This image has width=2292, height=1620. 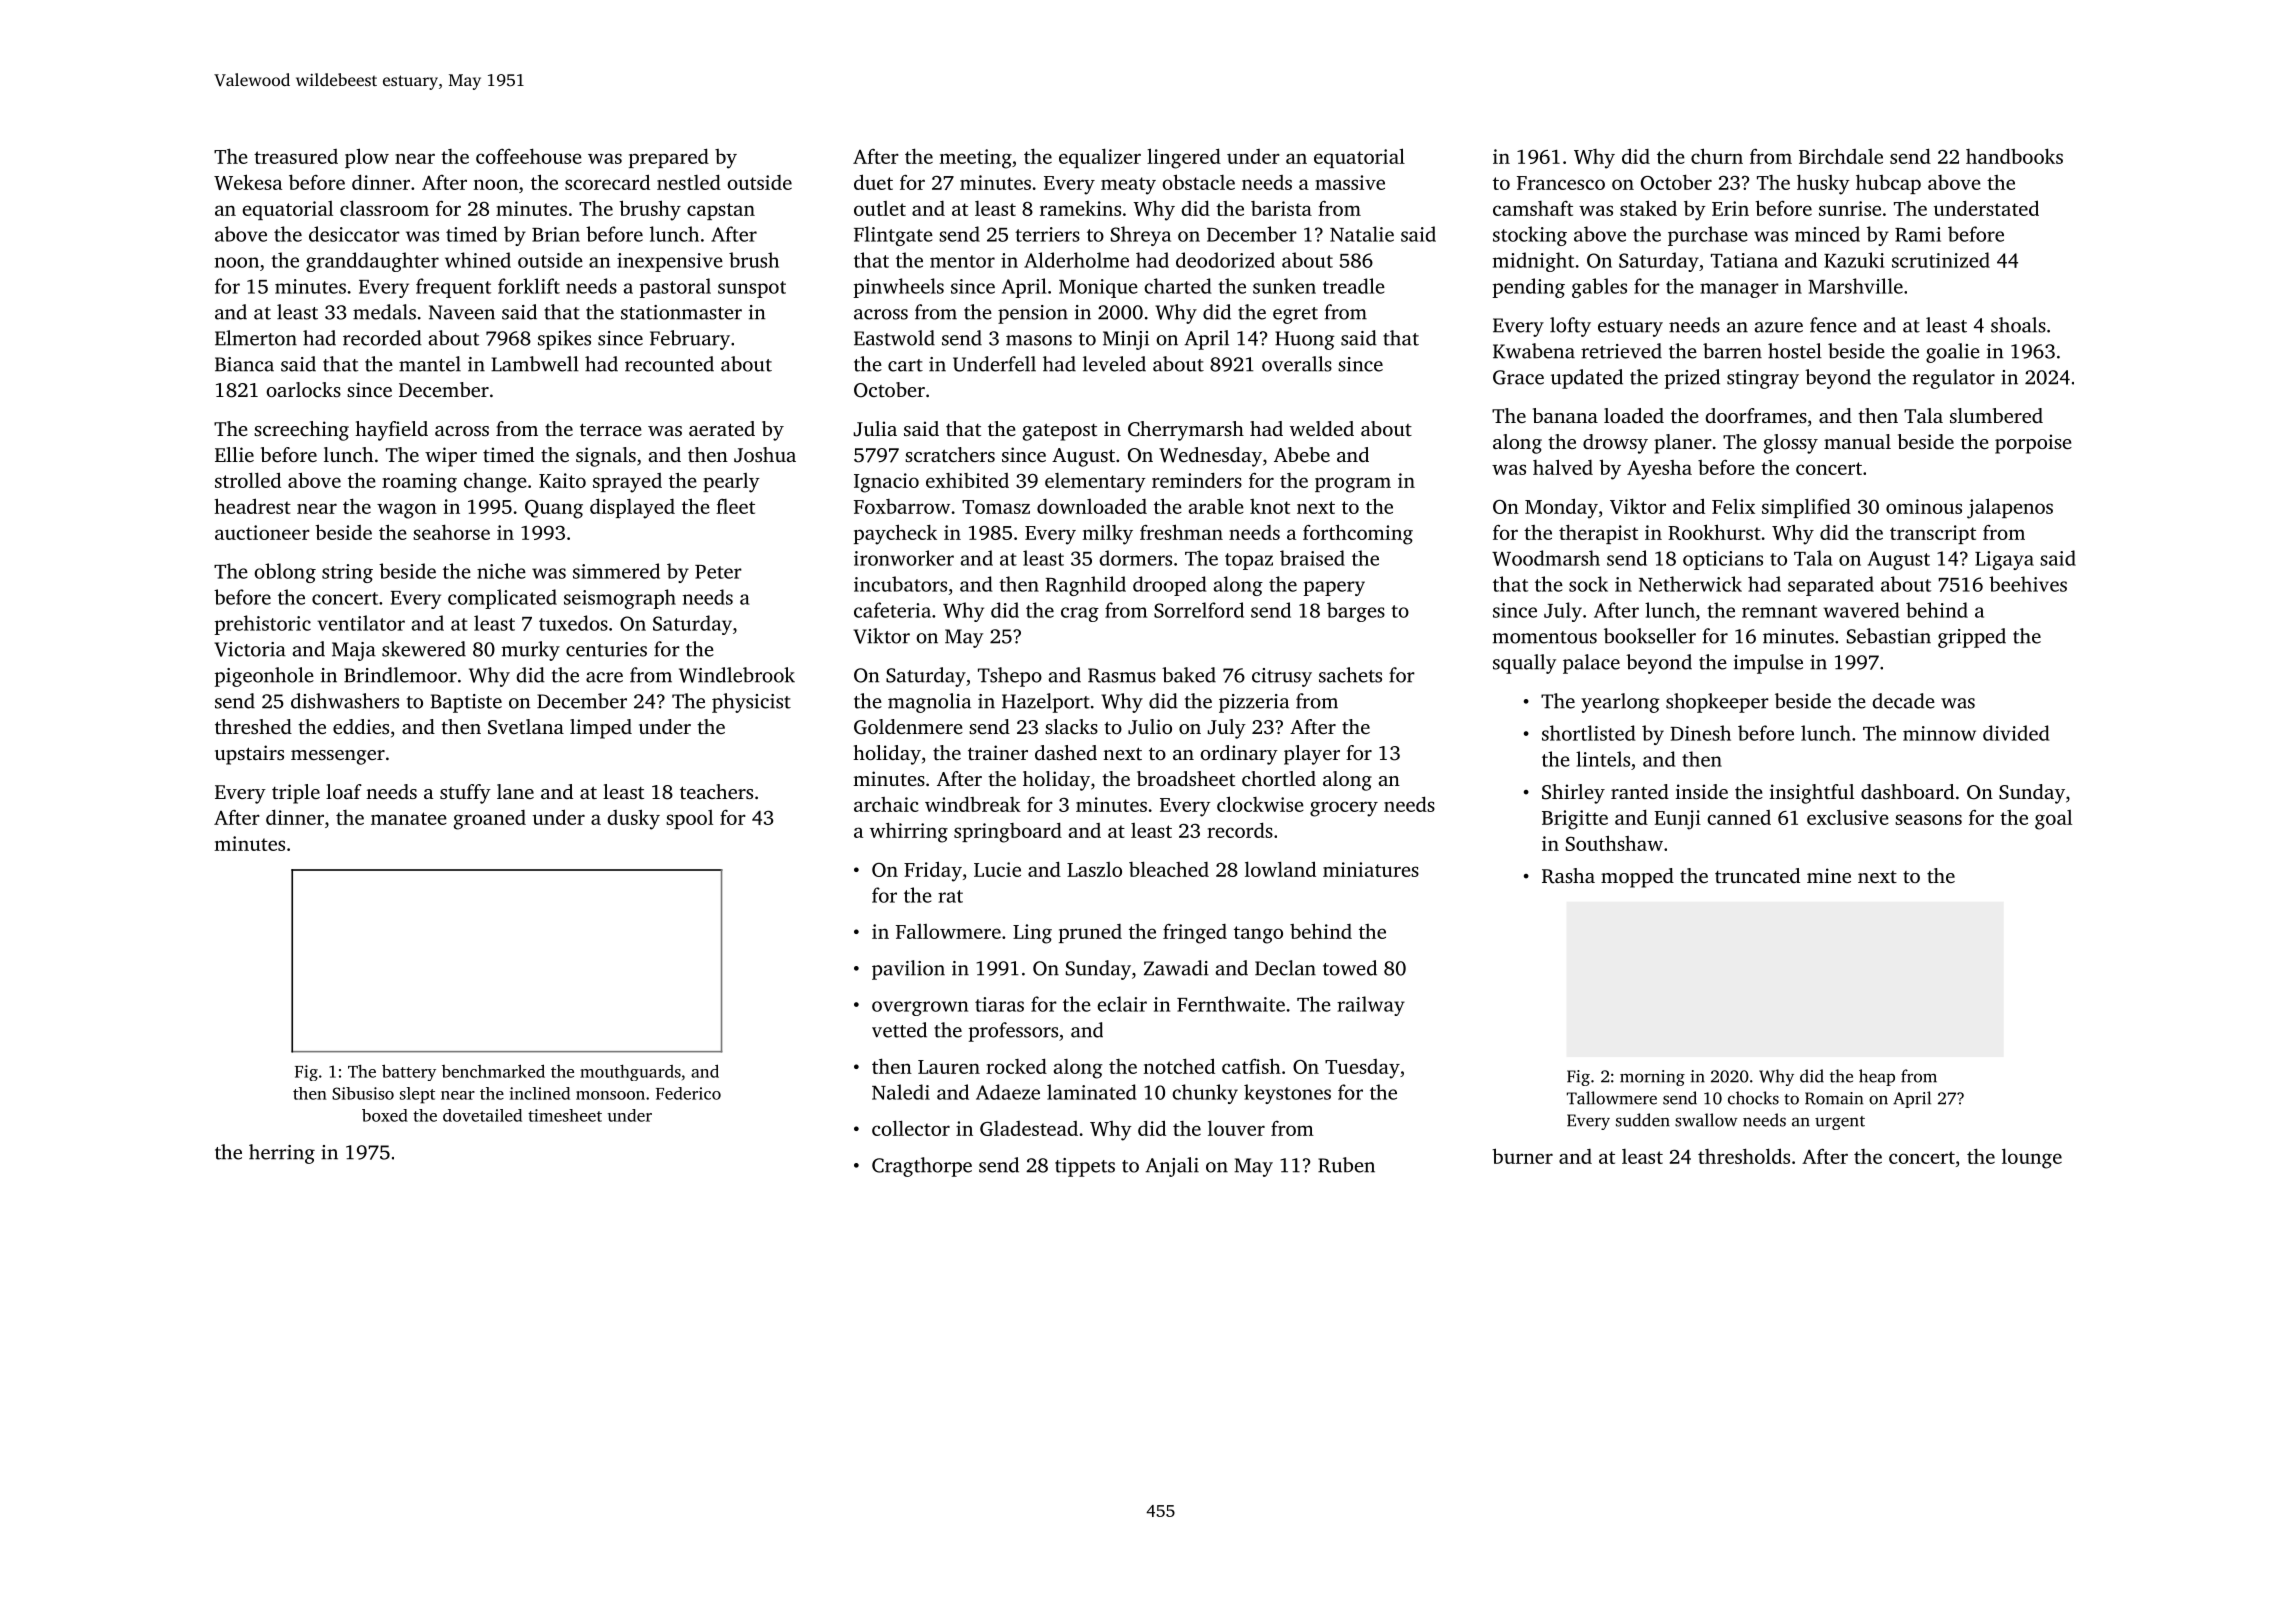 I want to click on handbooks, so click(x=2014, y=156).
